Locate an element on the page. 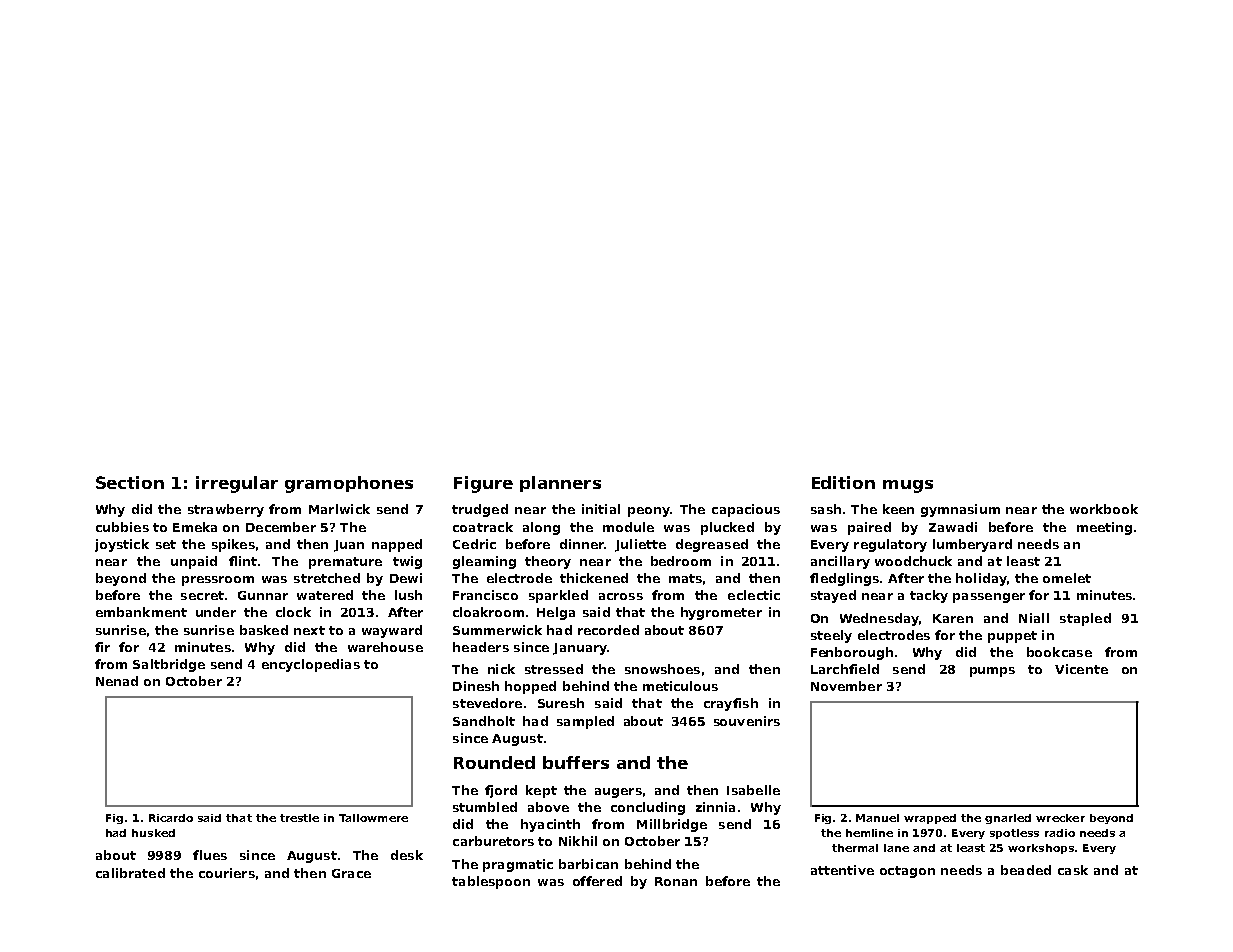 The image size is (1233, 952). mugs is located at coordinates (908, 486).
